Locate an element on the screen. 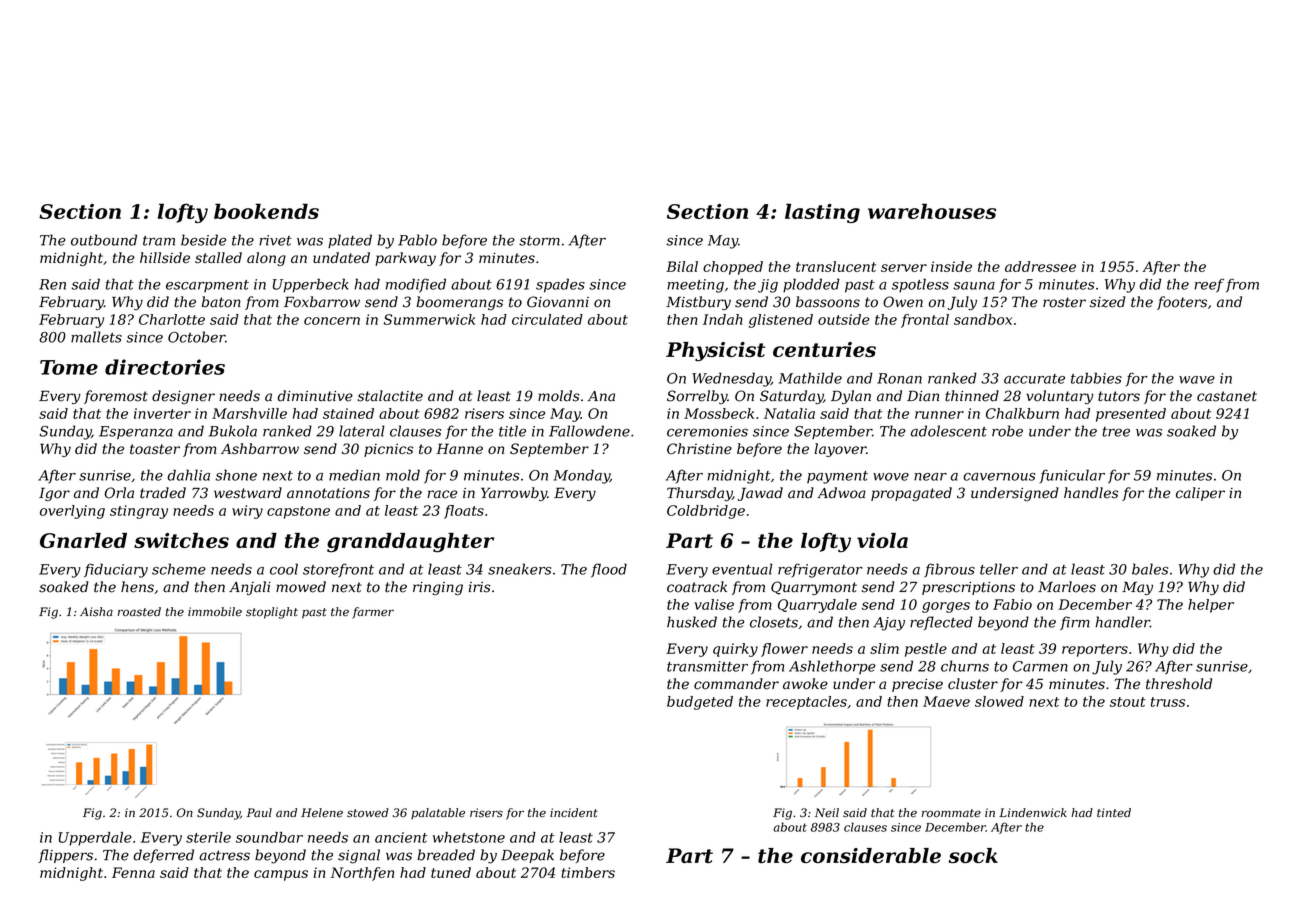  Owen is located at coordinates (903, 302).
